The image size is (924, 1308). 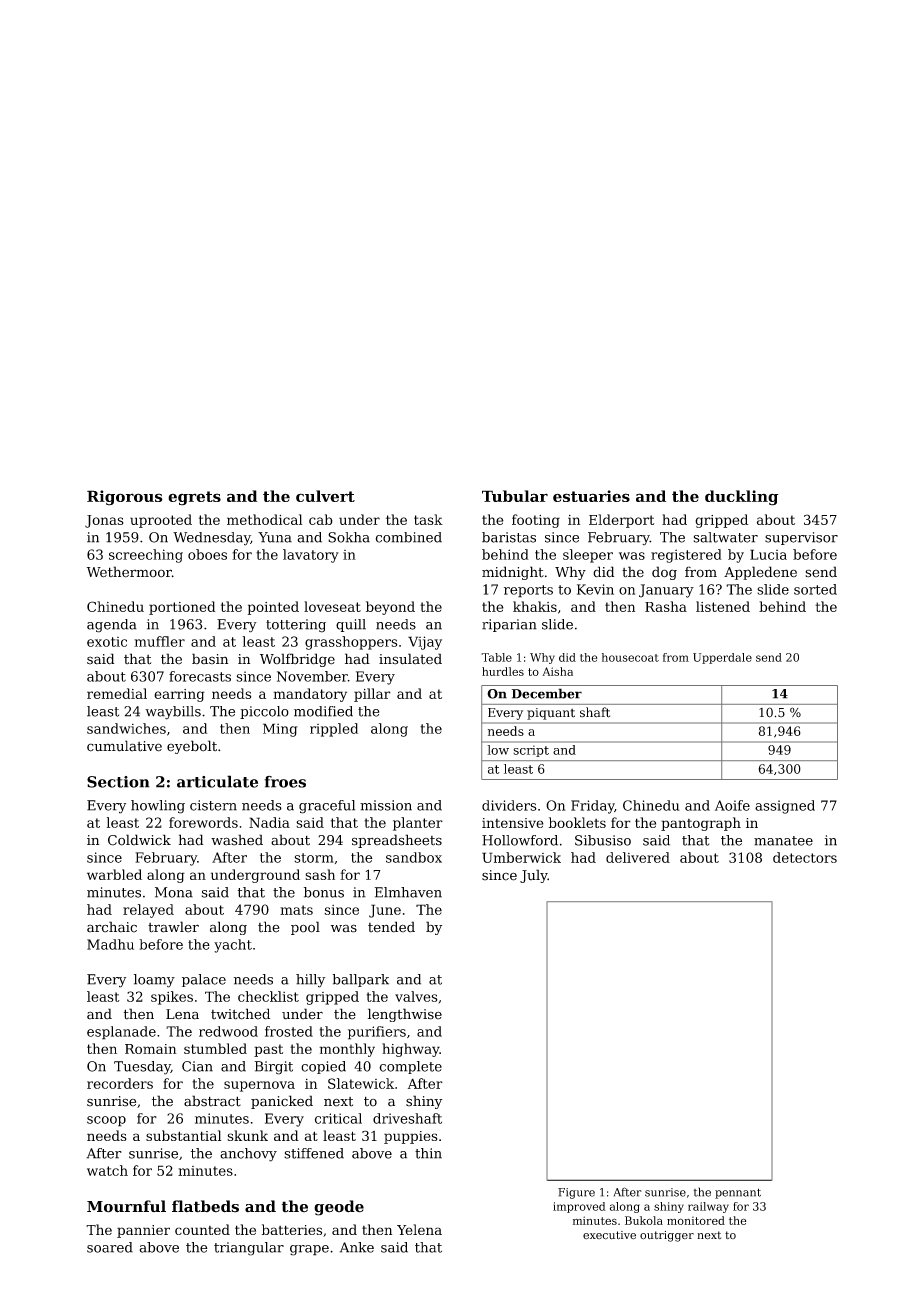 I want to click on flatbeds, so click(x=205, y=1206).
